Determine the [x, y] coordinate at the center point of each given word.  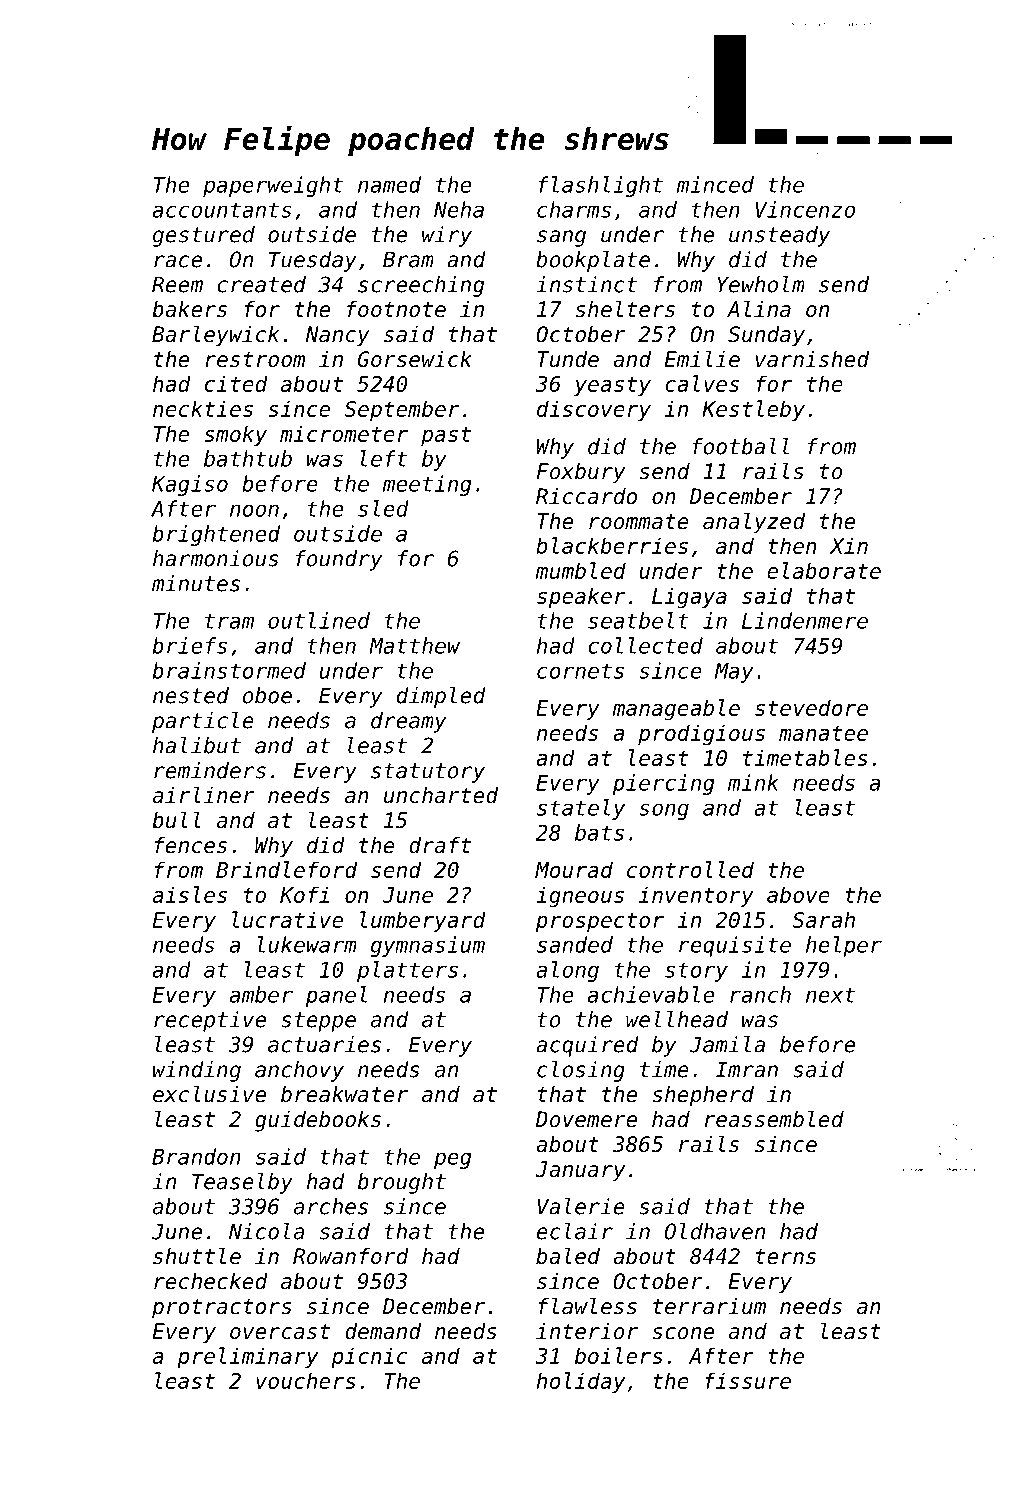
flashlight [600, 186]
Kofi [304, 894]
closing [581, 1071]
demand [383, 1331]
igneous [580, 897]
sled [383, 508]
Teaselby [242, 1183]
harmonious [216, 558]
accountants [222, 210]
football [740, 446]
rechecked [211, 1281]
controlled [690, 869]
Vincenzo [805, 209]
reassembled [774, 1119]
